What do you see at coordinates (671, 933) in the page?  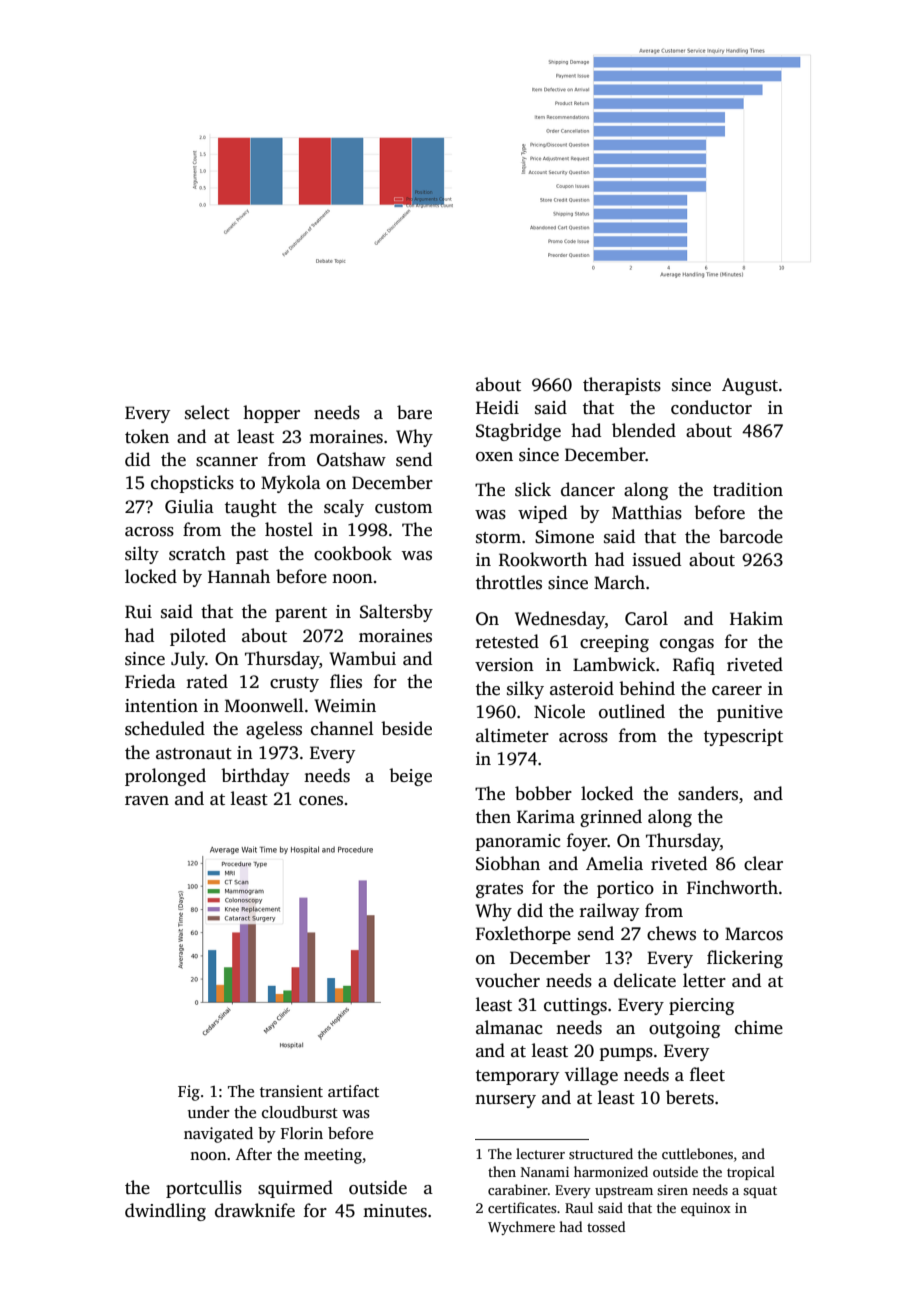 I see `chews` at bounding box center [671, 933].
